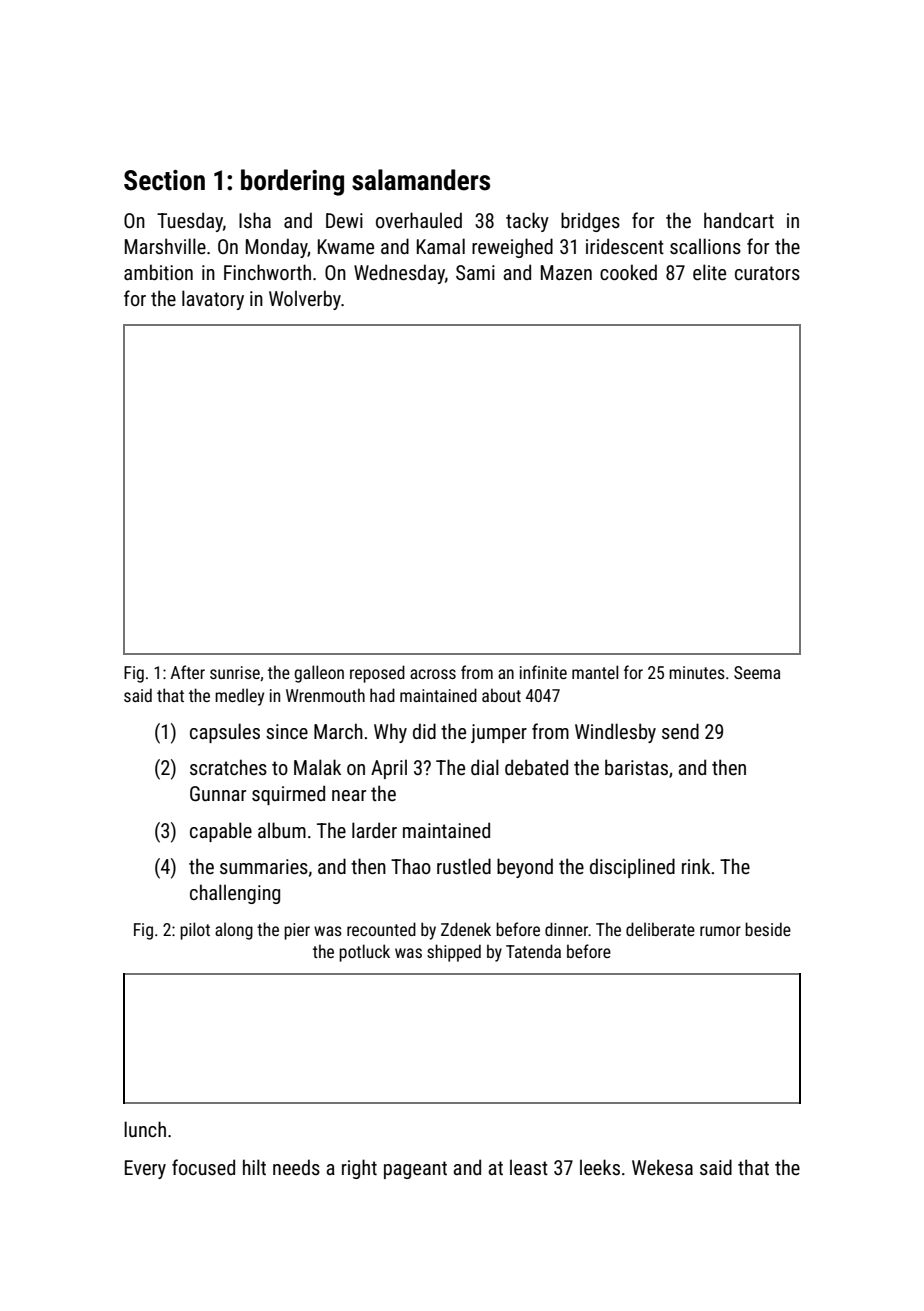  What do you see at coordinates (203, 1167) in the screenshot?
I see `focused` at bounding box center [203, 1167].
